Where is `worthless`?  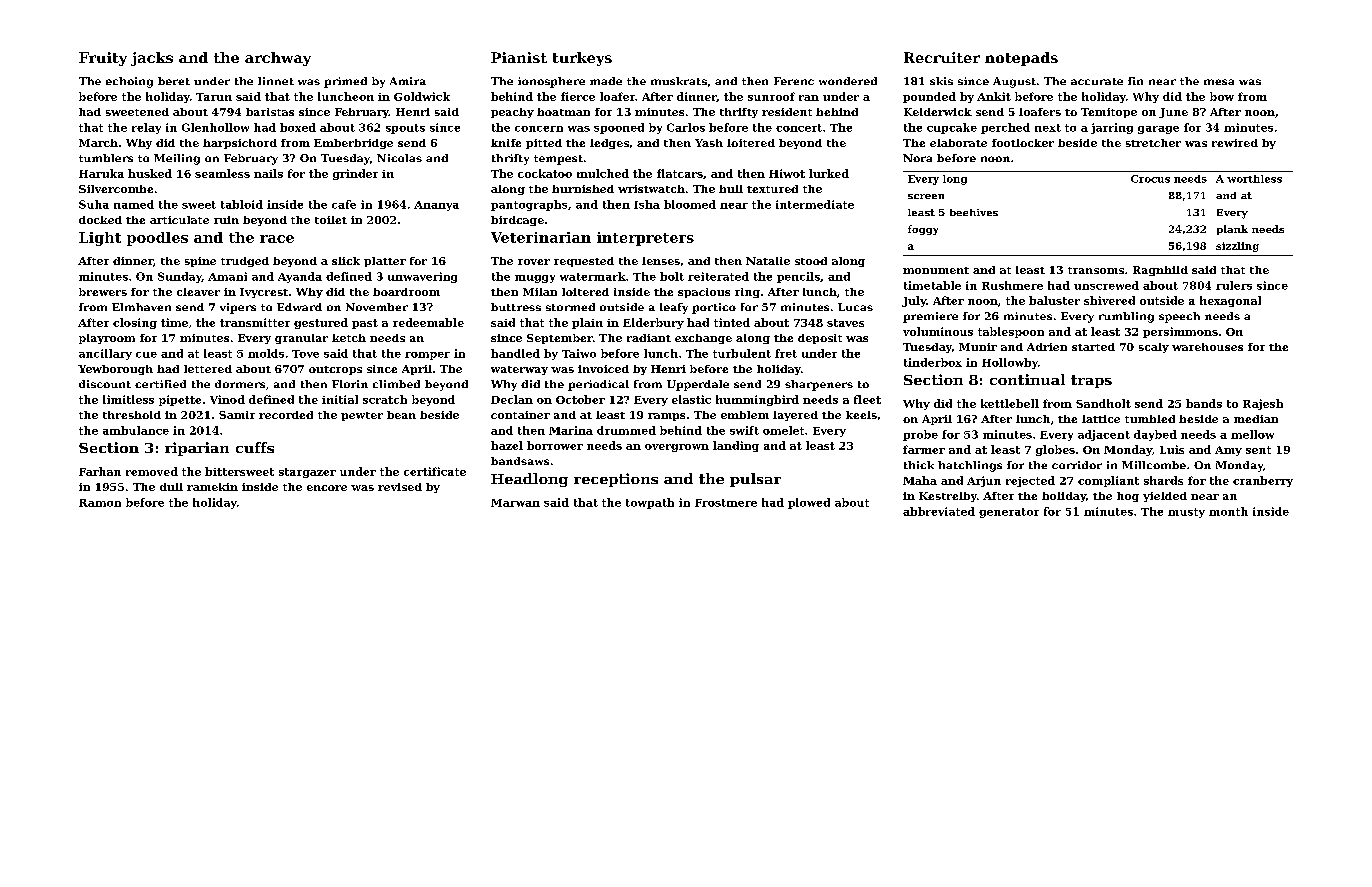
worthless is located at coordinates (1254, 179).
